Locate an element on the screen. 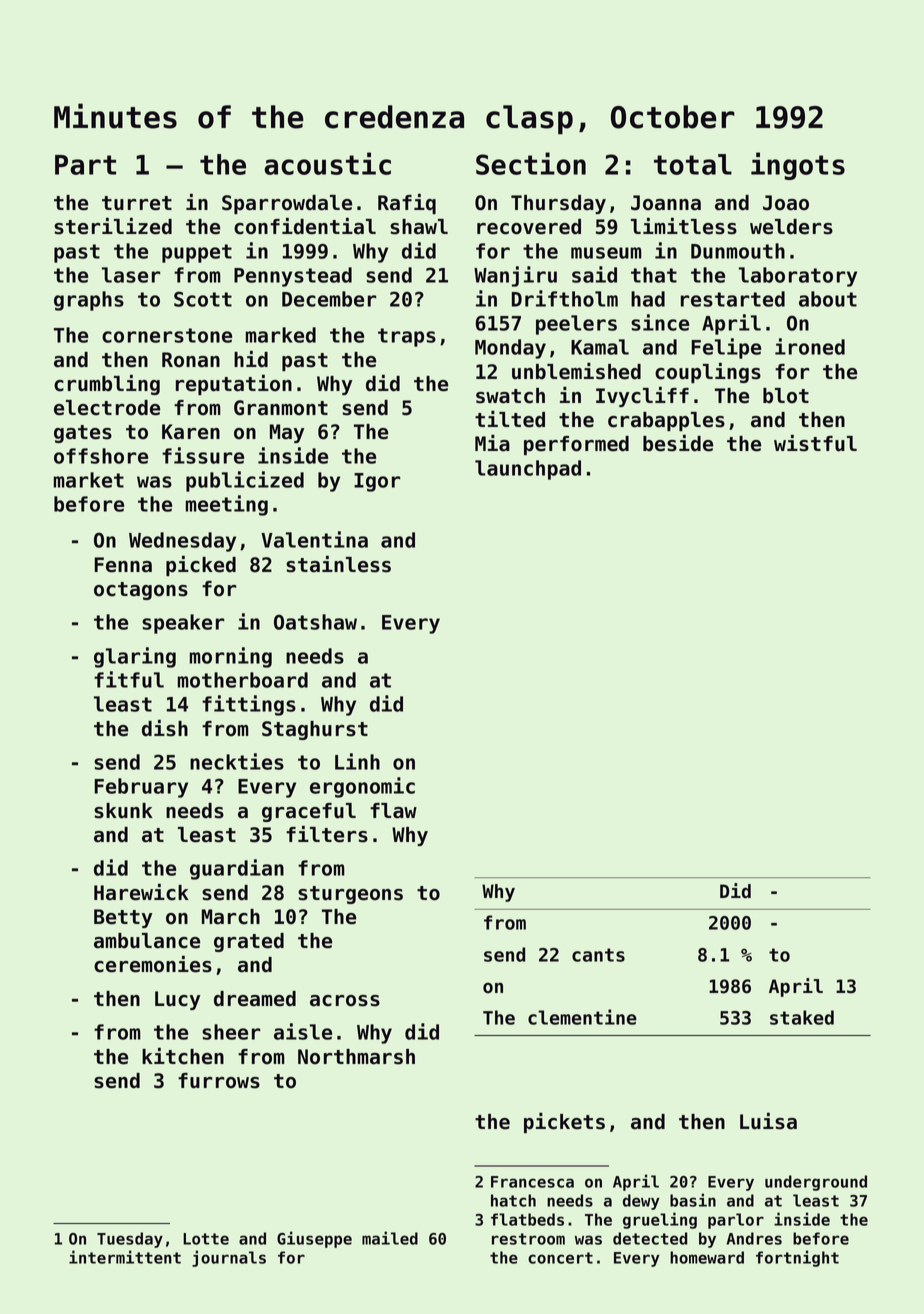 Image resolution: width=924 pixels, height=1314 pixels. launchpad is located at coordinates (528, 470).
